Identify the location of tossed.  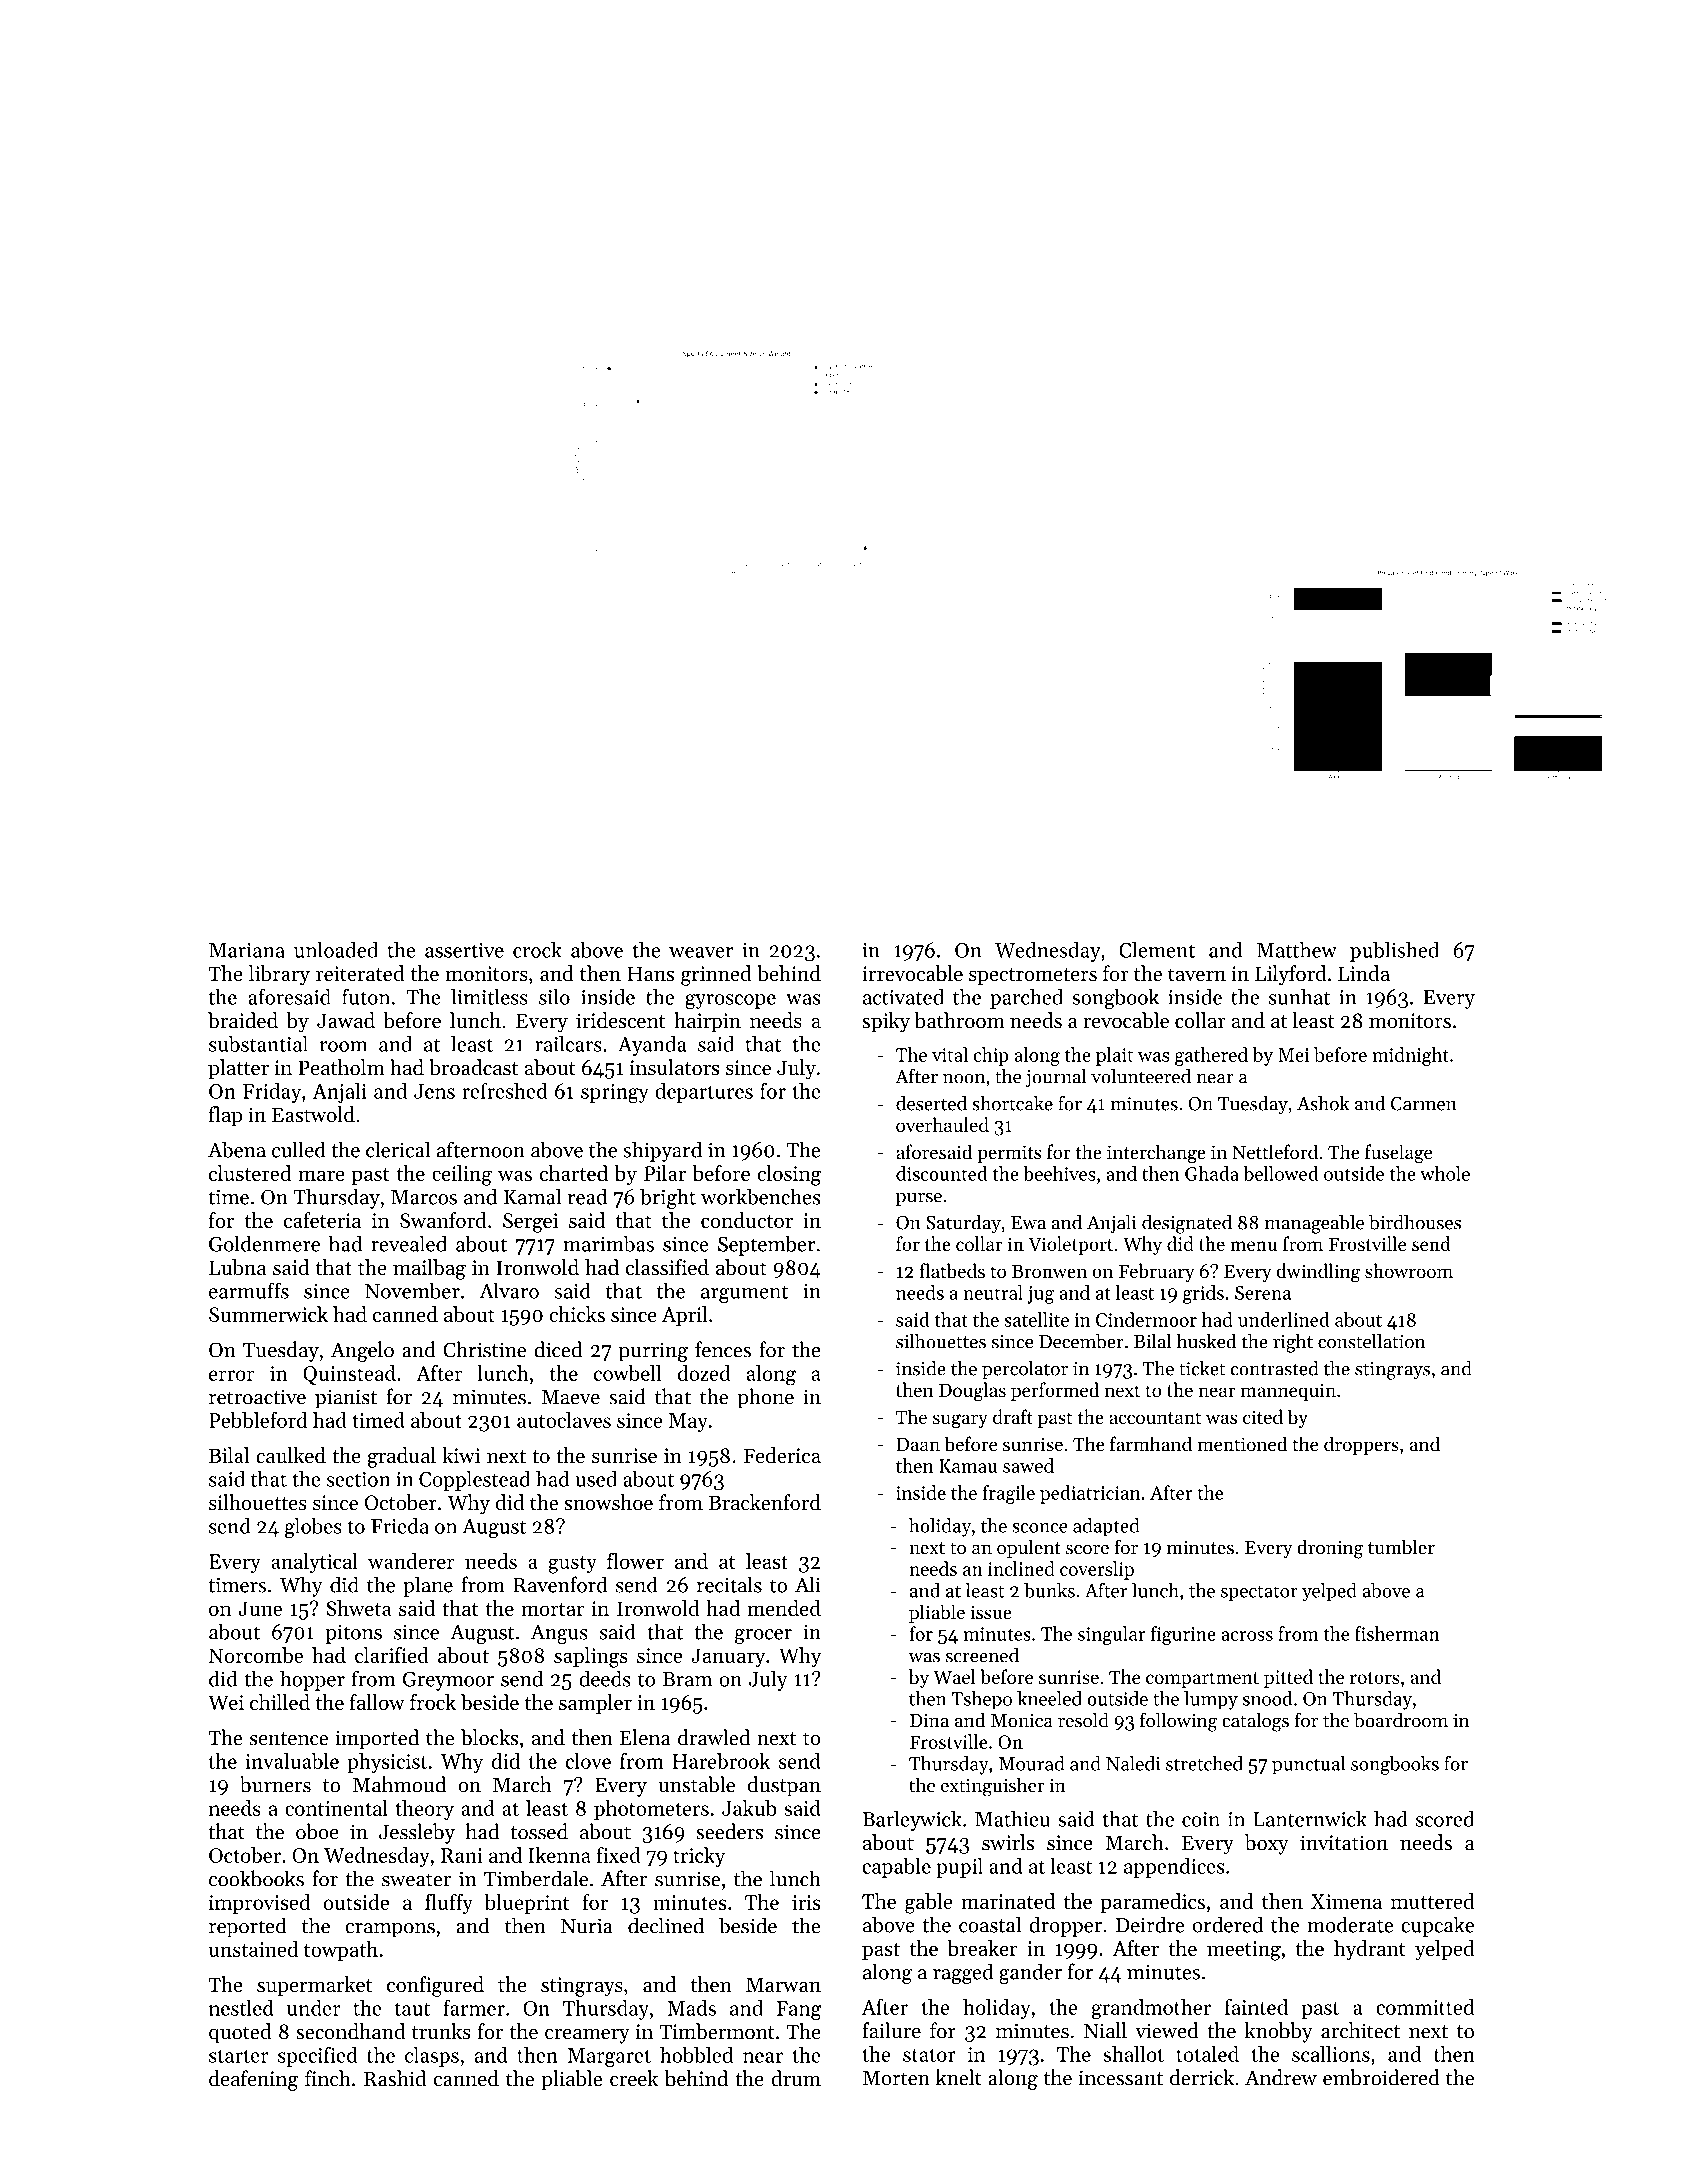
(539, 1831).
